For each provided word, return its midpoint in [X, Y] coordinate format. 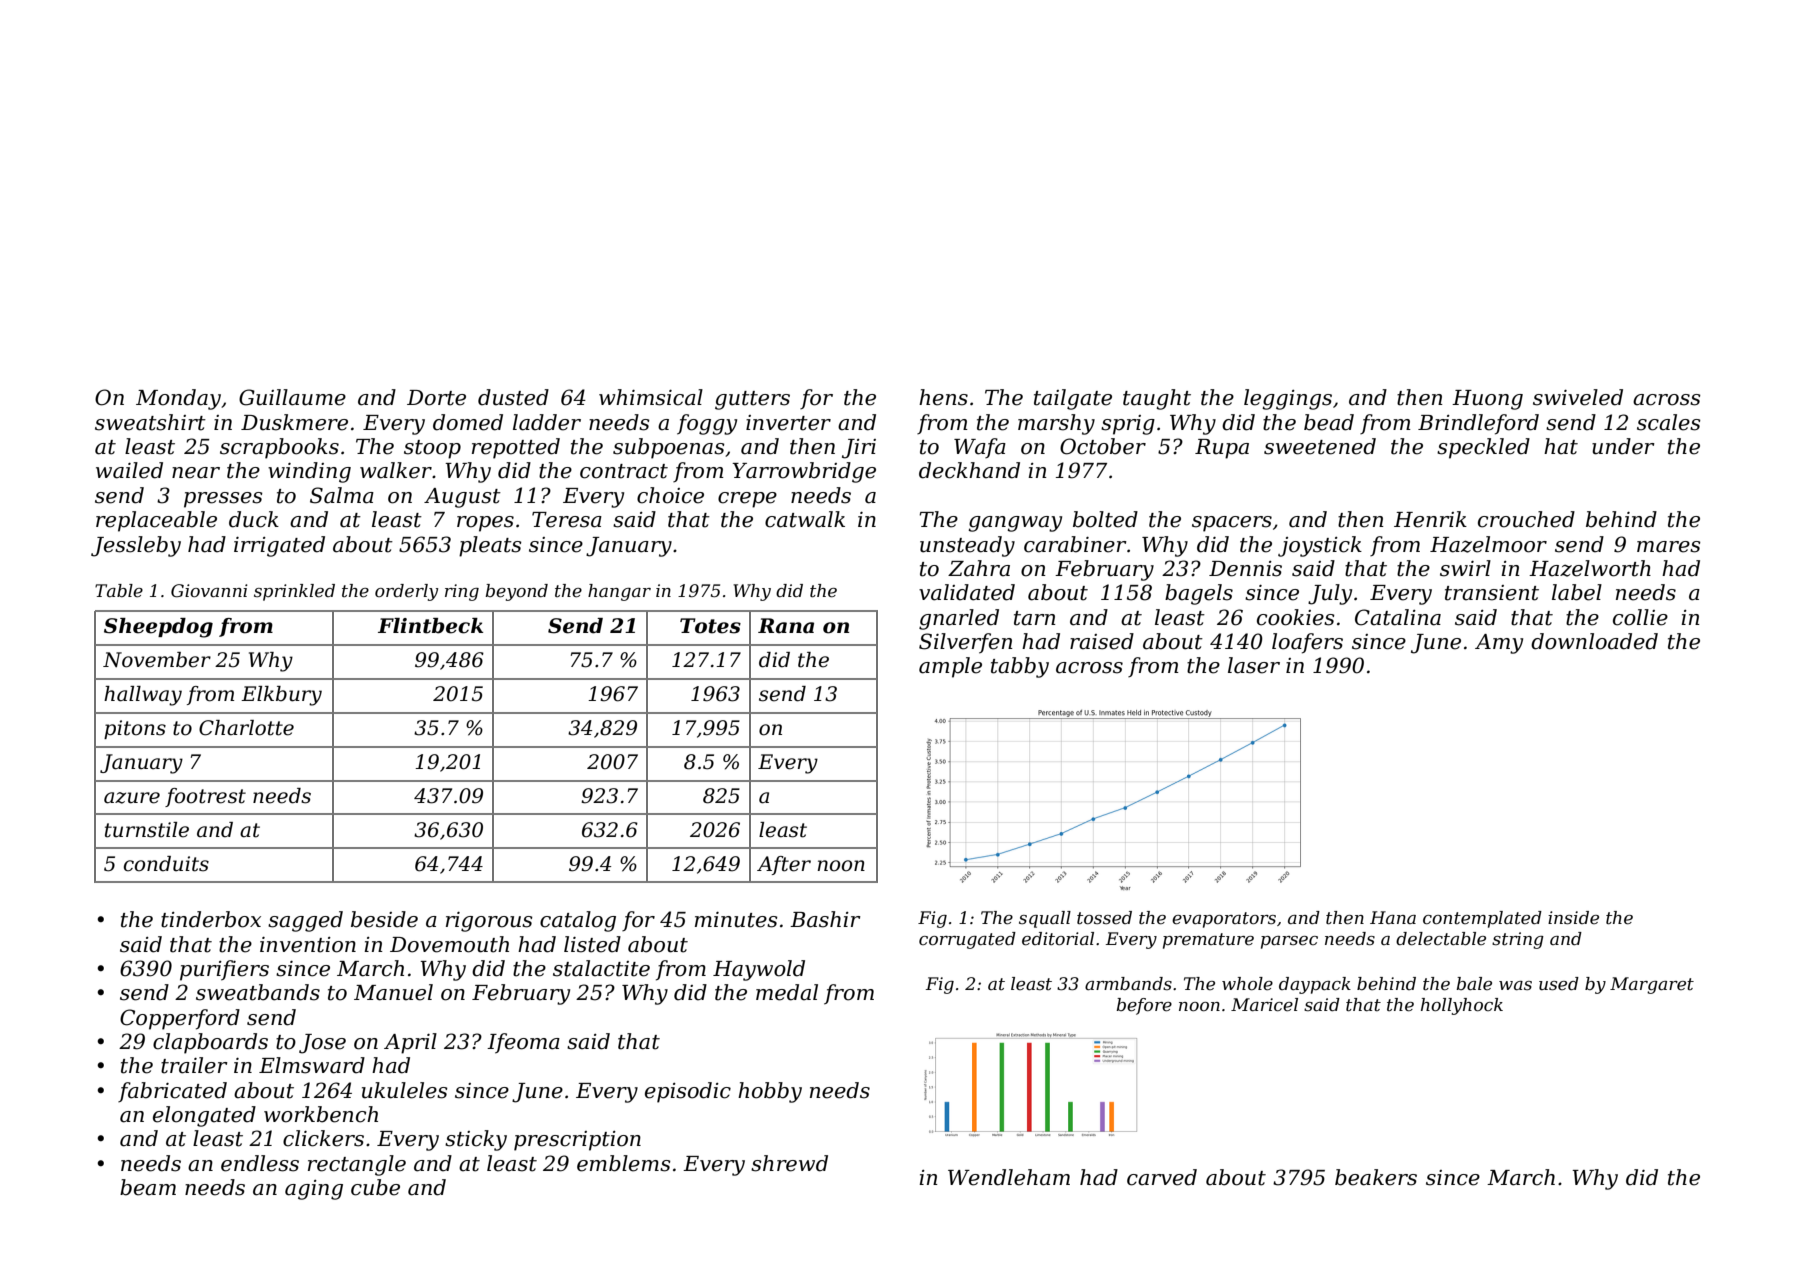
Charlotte [246, 728]
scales [1669, 422]
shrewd [789, 1163]
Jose [322, 1044]
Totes [710, 626]
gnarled [959, 619]
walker [396, 470]
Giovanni [209, 591]
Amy [1499, 644]
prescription [577, 1141]
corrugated [967, 940]
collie [1640, 617]
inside [1573, 918]
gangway [1015, 524]
